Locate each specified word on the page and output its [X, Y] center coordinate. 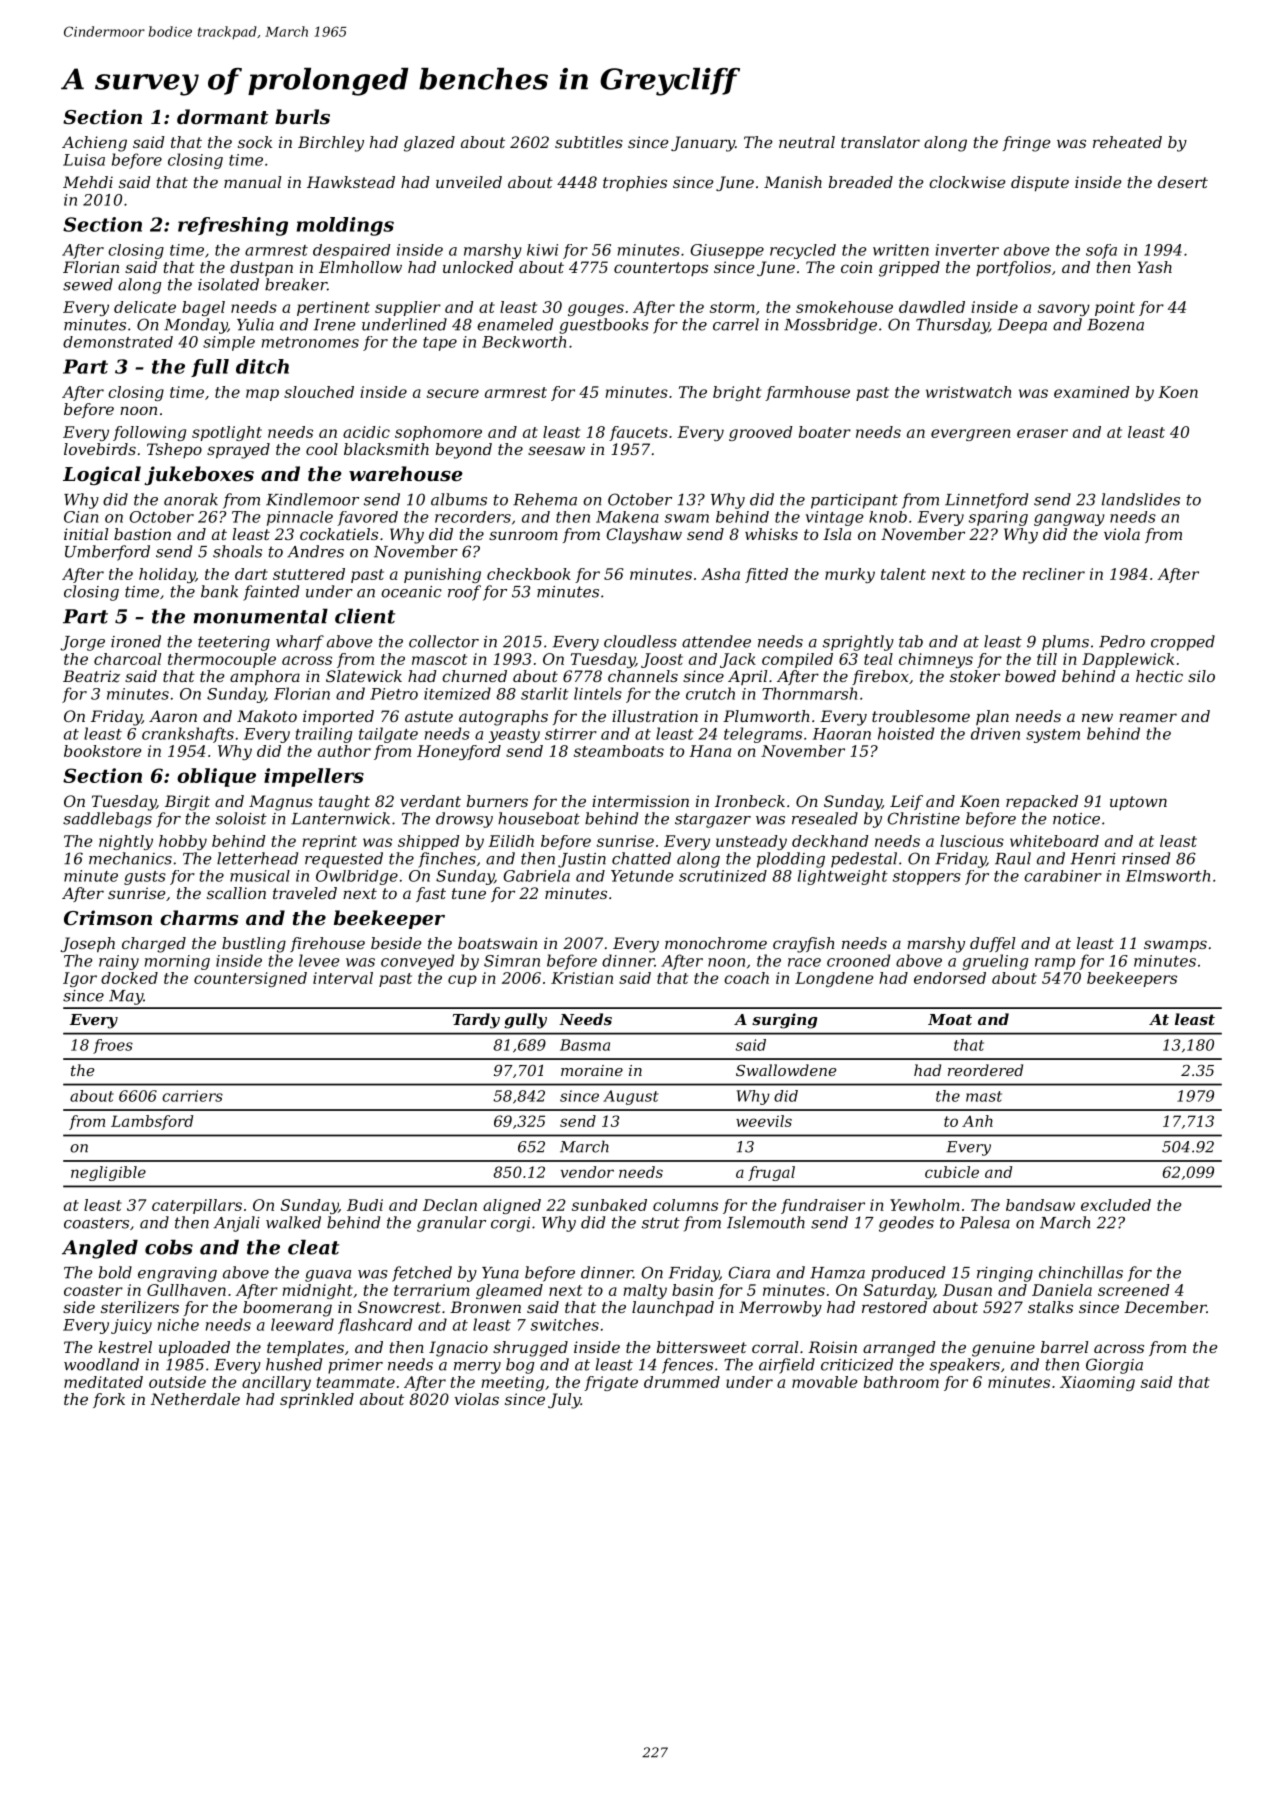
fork [109, 1400]
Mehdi [88, 182]
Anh [977, 1121]
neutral [807, 142]
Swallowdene [786, 1070]
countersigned [250, 979]
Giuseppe [727, 251]
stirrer [571, 734]
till [1047, 659]
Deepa [1022, 326]
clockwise [967, 182]
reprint [329, 842]
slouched [319, 392]
